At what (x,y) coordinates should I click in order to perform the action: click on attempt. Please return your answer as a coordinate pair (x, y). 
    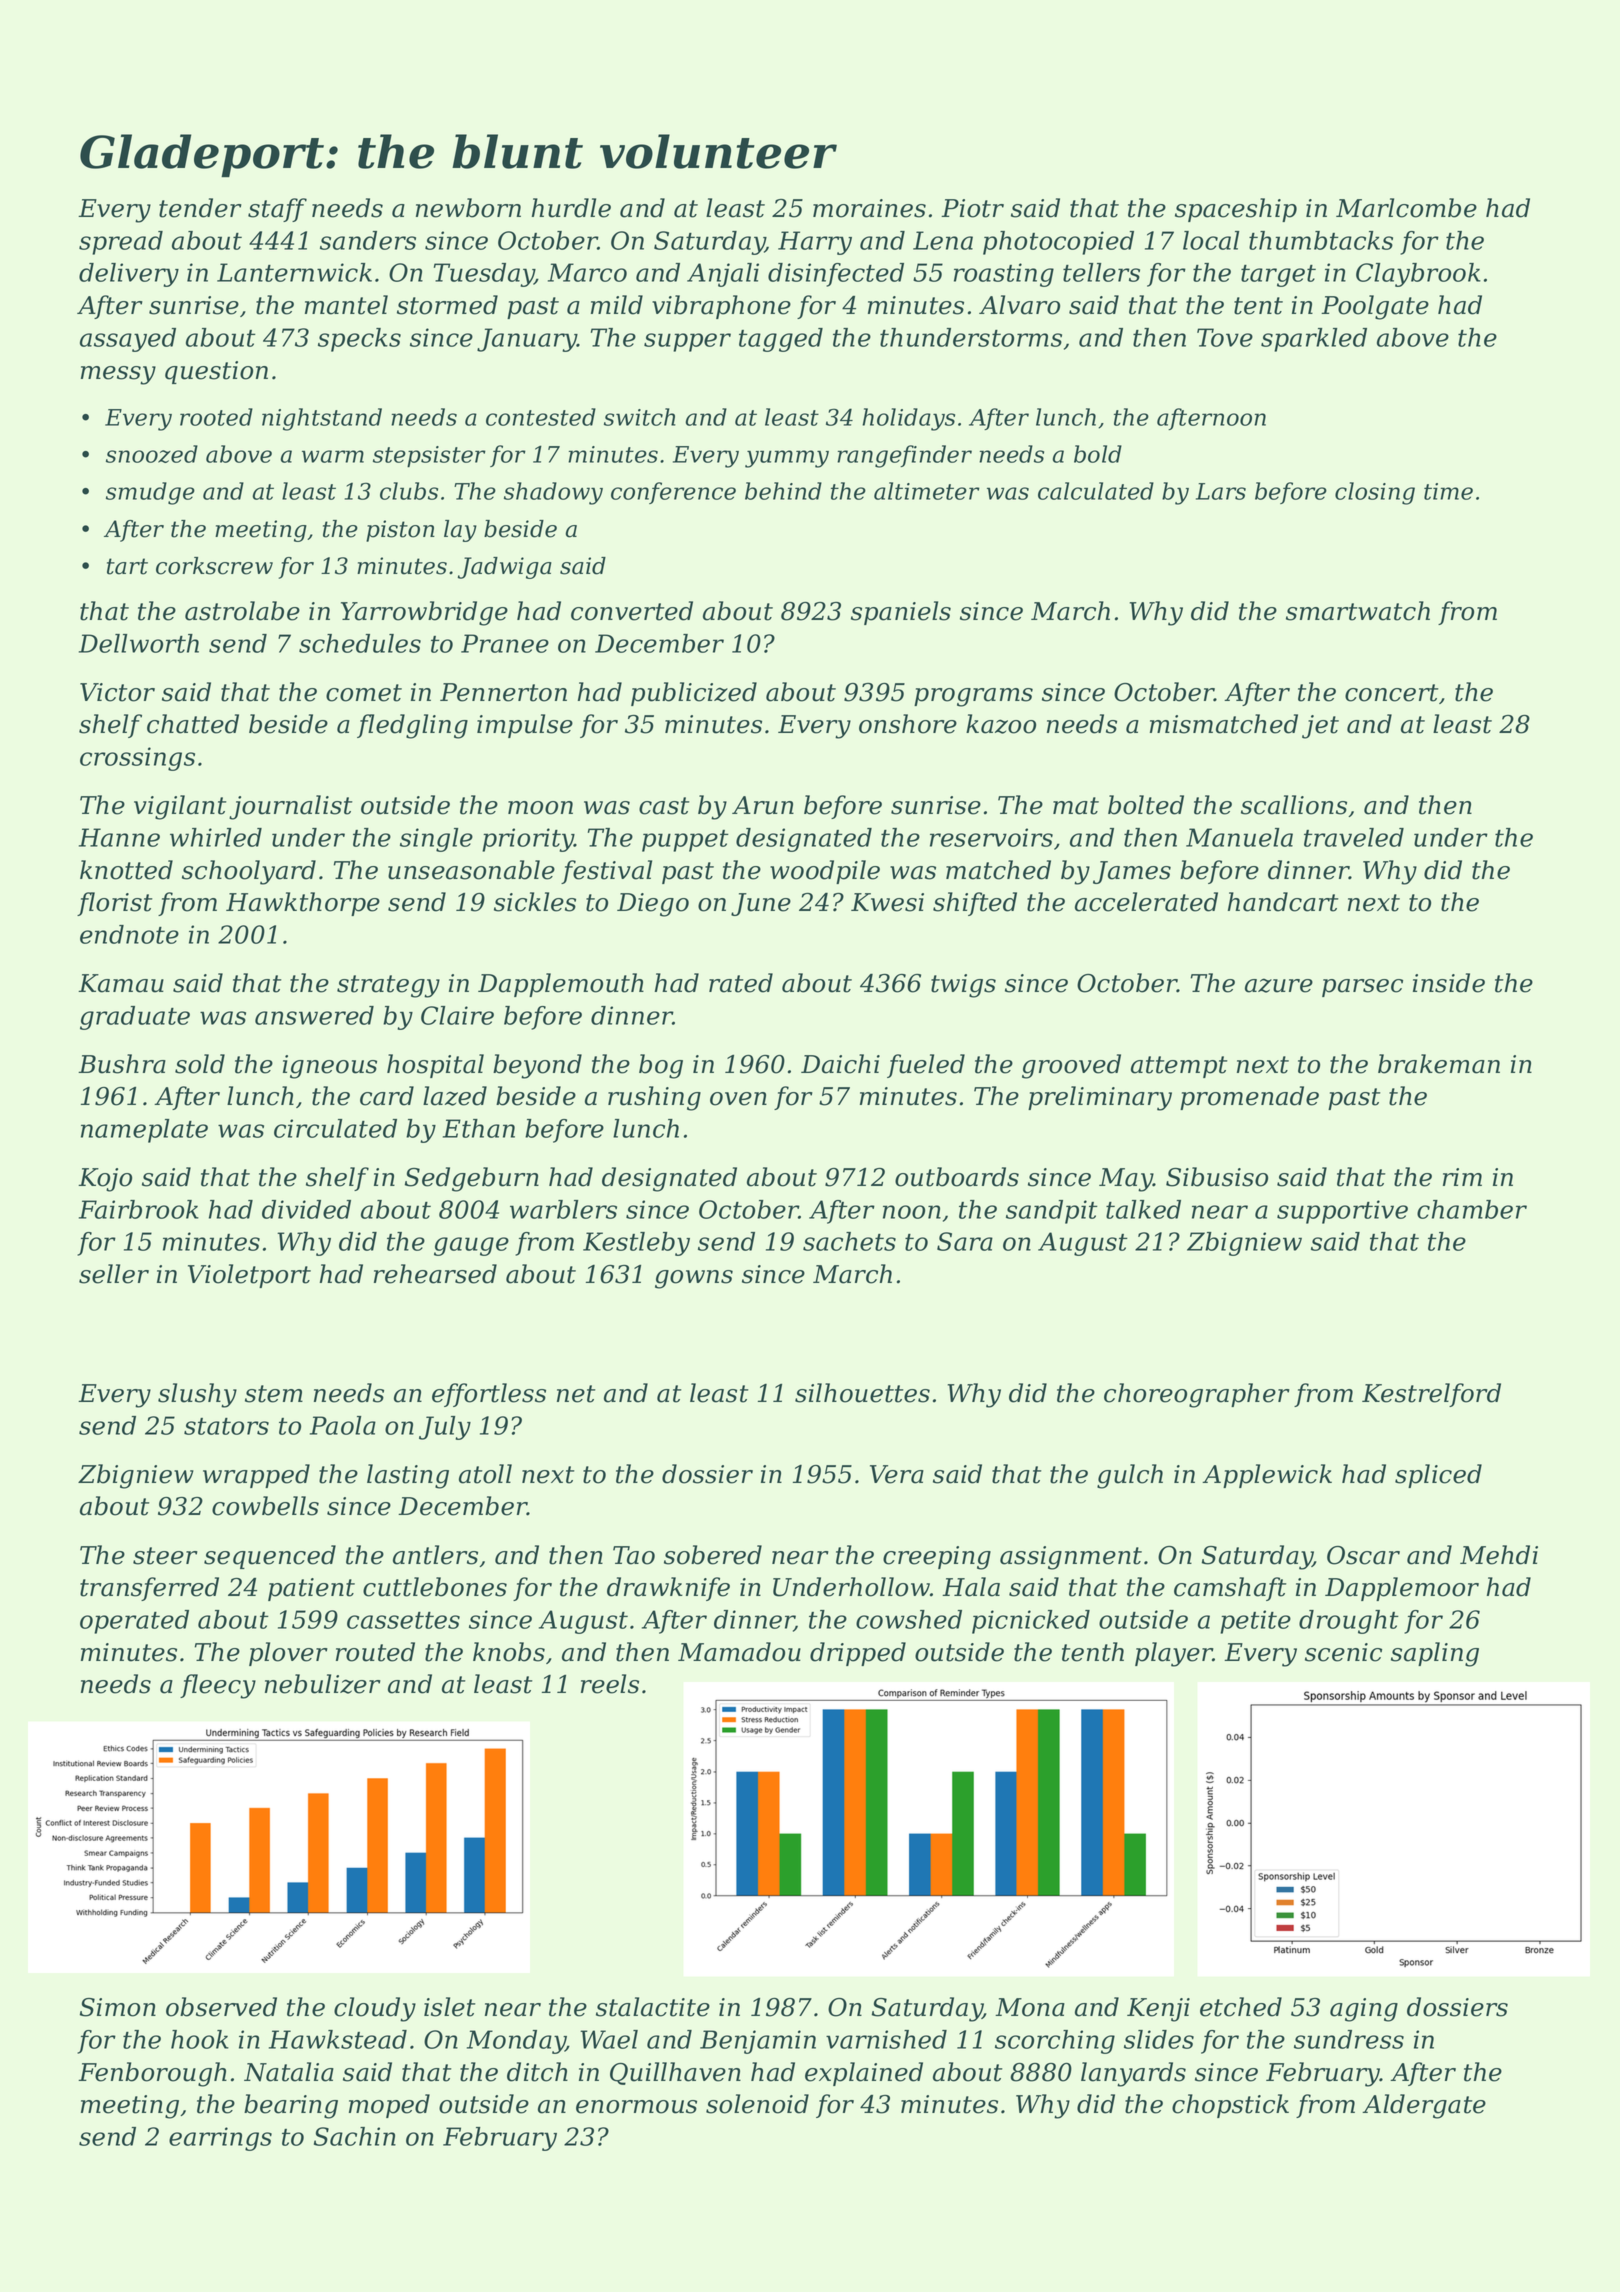
    Looking at the image, I should click on (1179, 1067).
